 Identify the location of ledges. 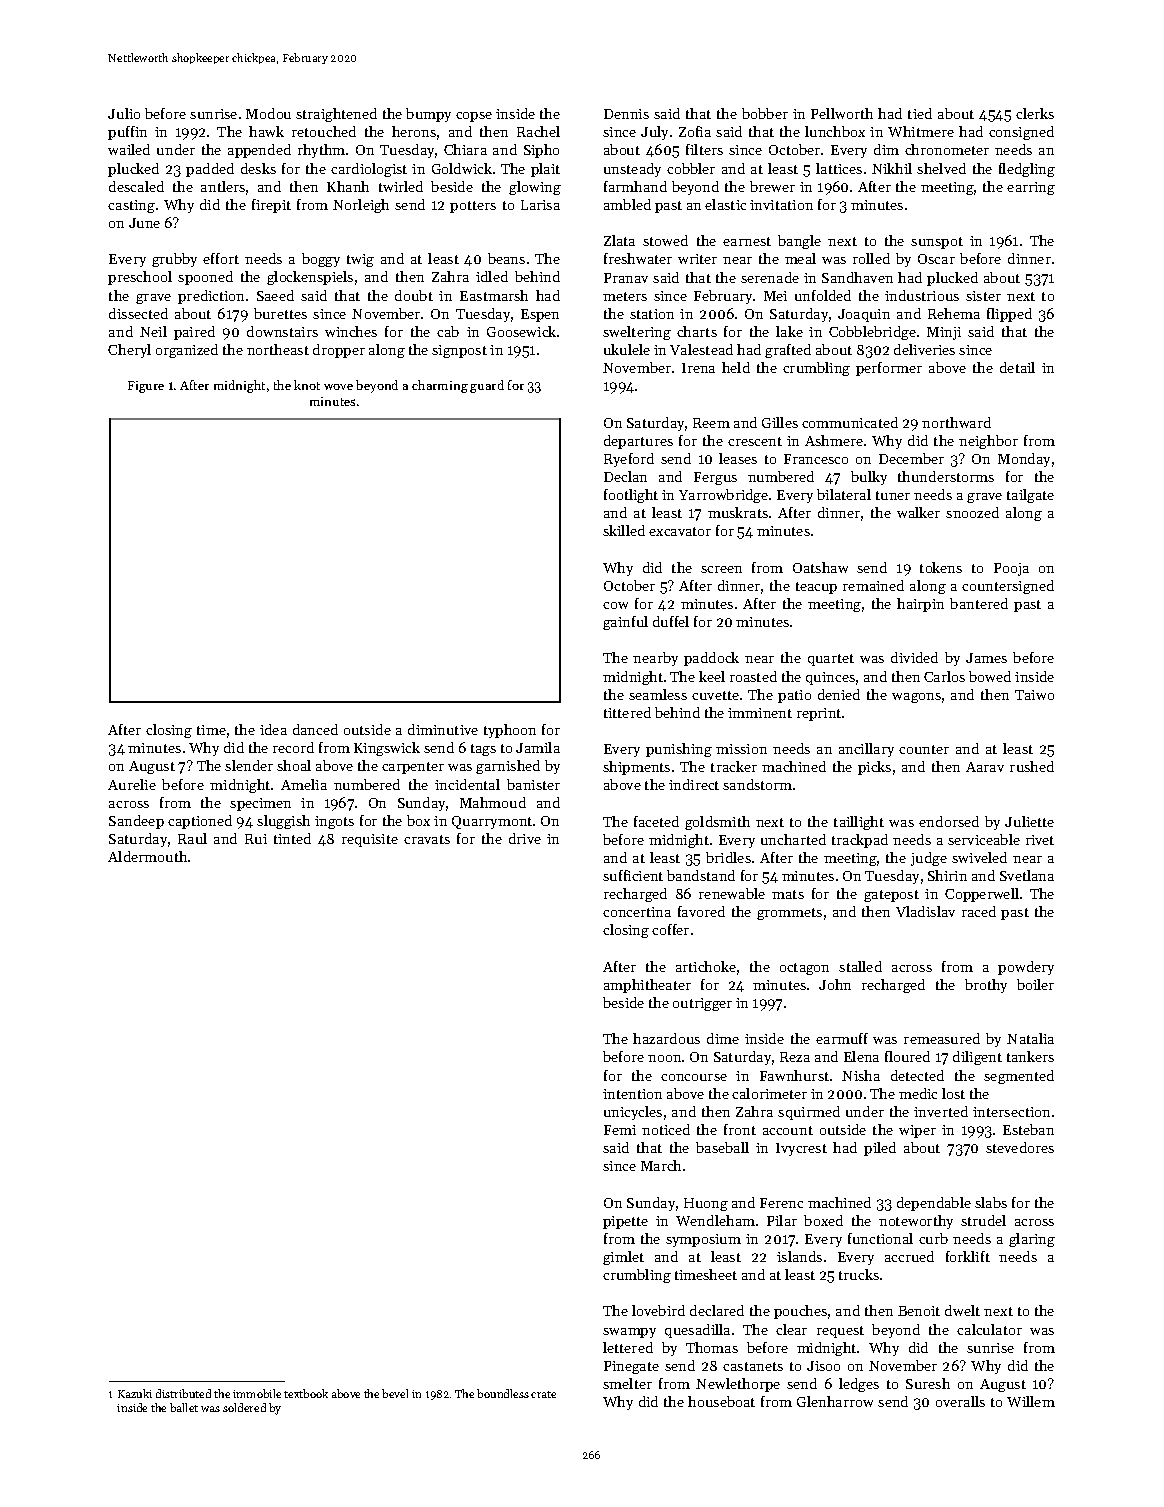
(859, 1385).
